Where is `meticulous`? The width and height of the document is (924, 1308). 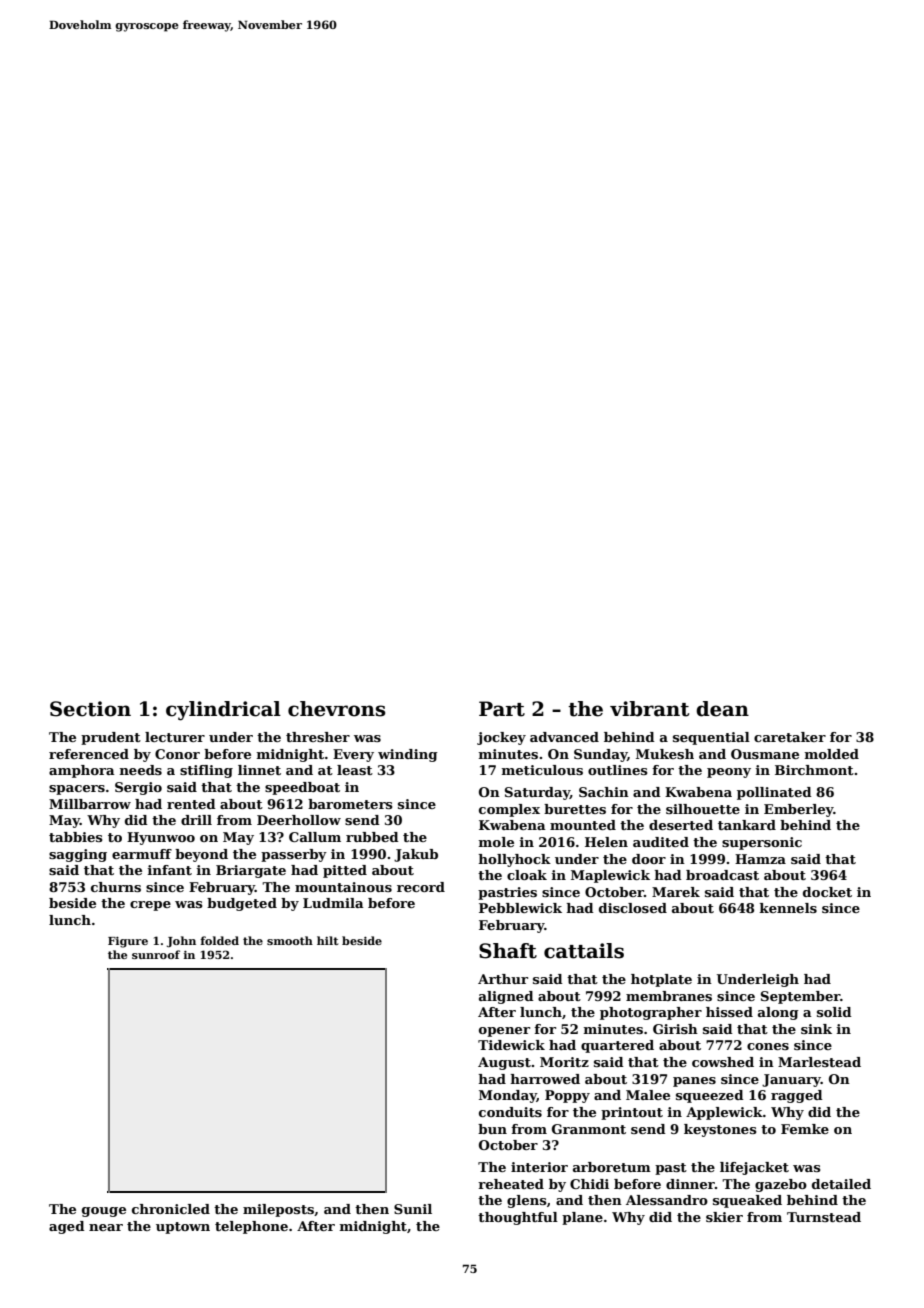 meticulous is located at coordinates (542, 770).
